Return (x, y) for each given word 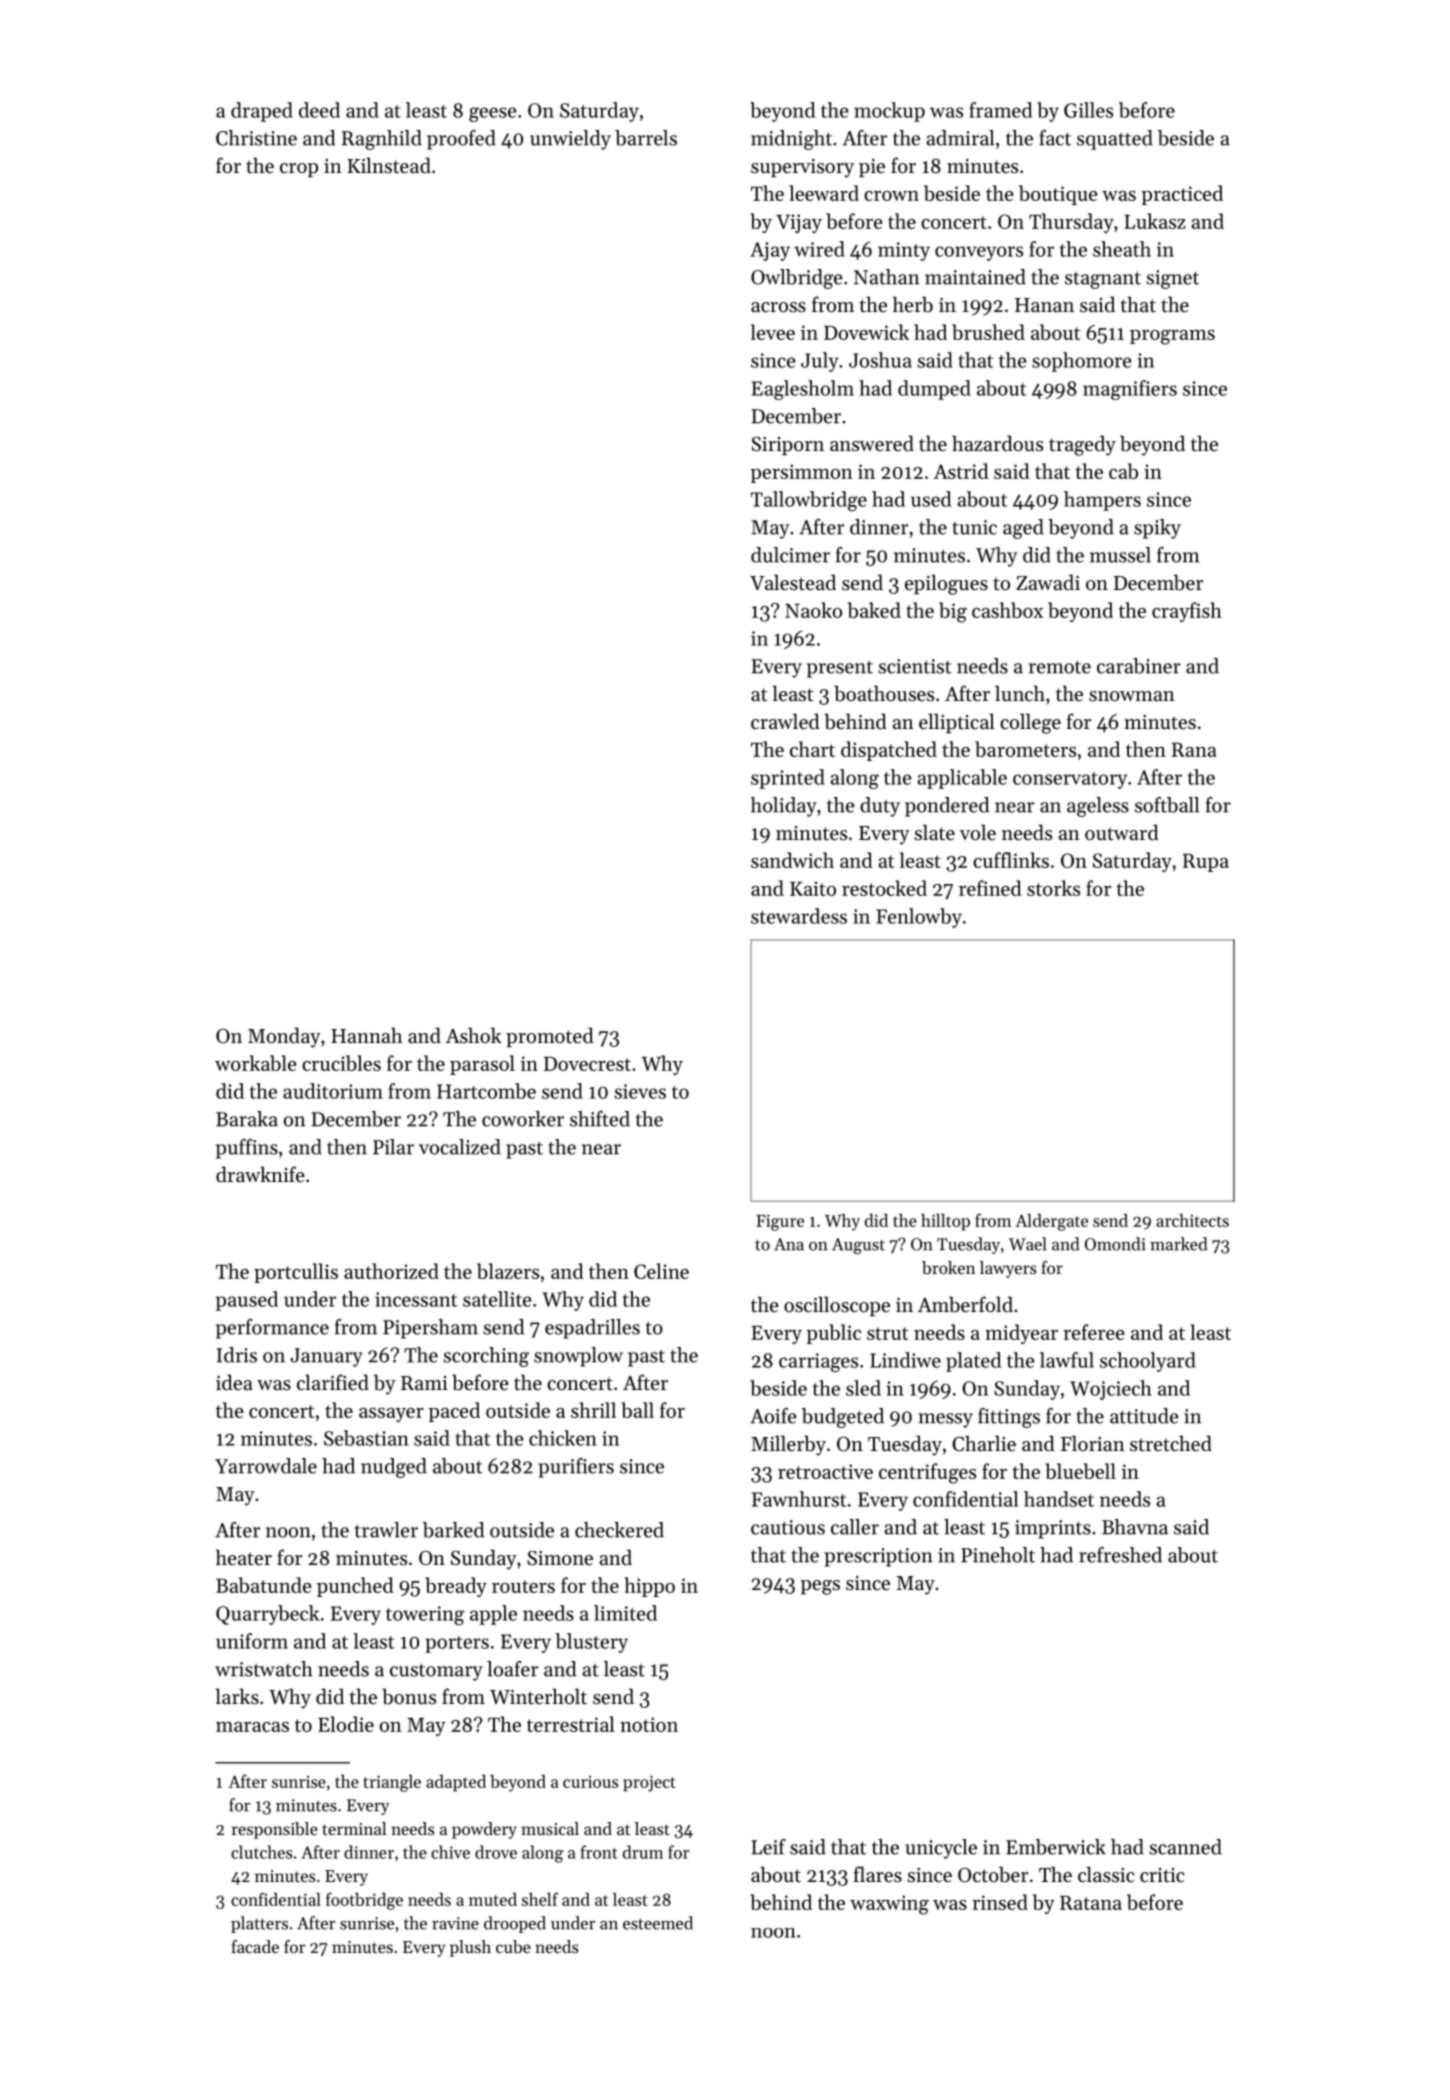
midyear (1021, 1334)
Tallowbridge (809, 501)
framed (1000, 110)
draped (262, 112)
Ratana (1091, 1902)
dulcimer (790, 555)
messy (946, 1420)
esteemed (658, 1923)
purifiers (576, 1468)
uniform (252, 1641)
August (858, 1246)
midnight (791, 140)
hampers (1102, 501)
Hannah (366, 1035)
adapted (456, 1783)
